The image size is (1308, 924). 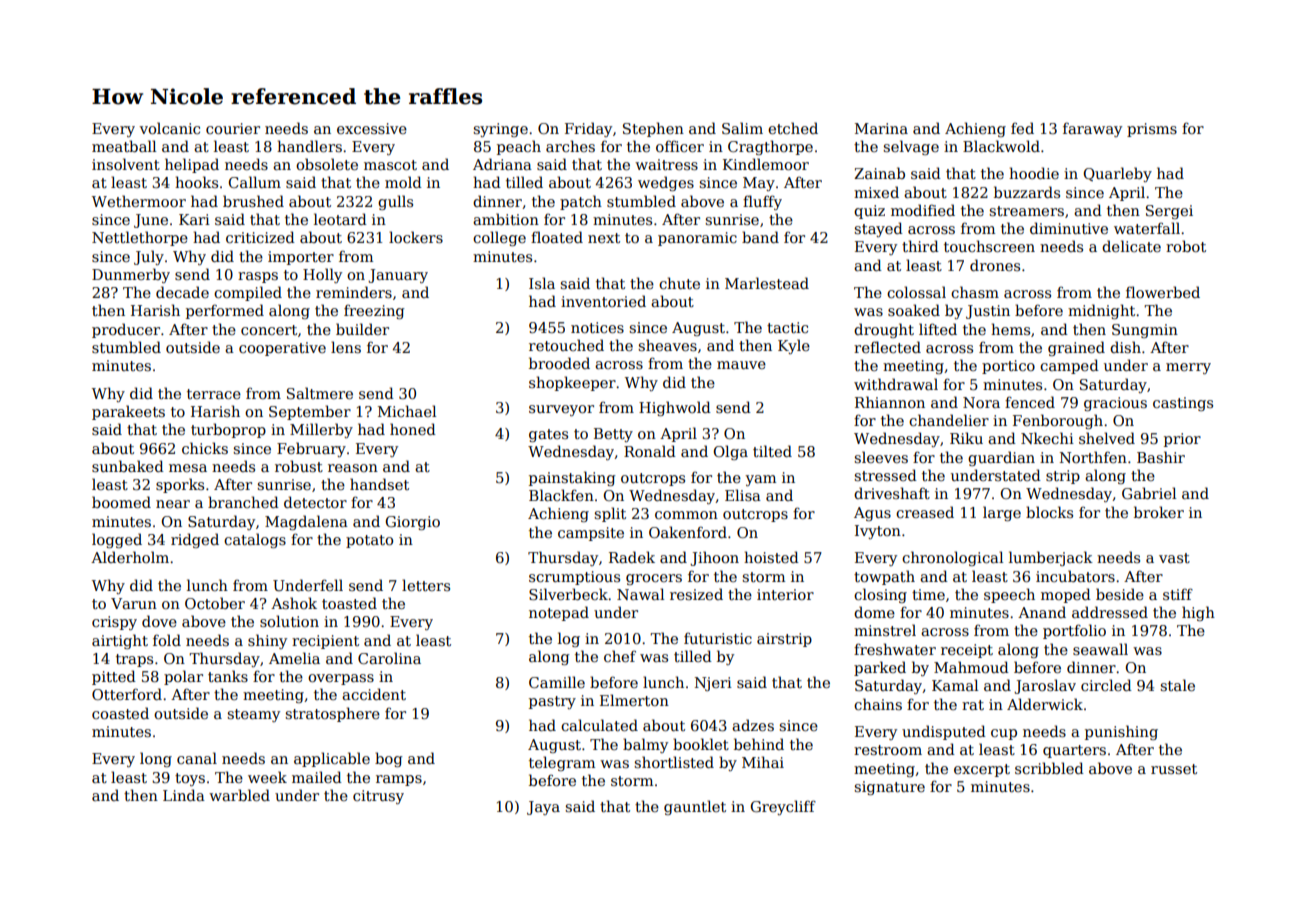 I want to click on russet, so click(x=1174, y=769).
